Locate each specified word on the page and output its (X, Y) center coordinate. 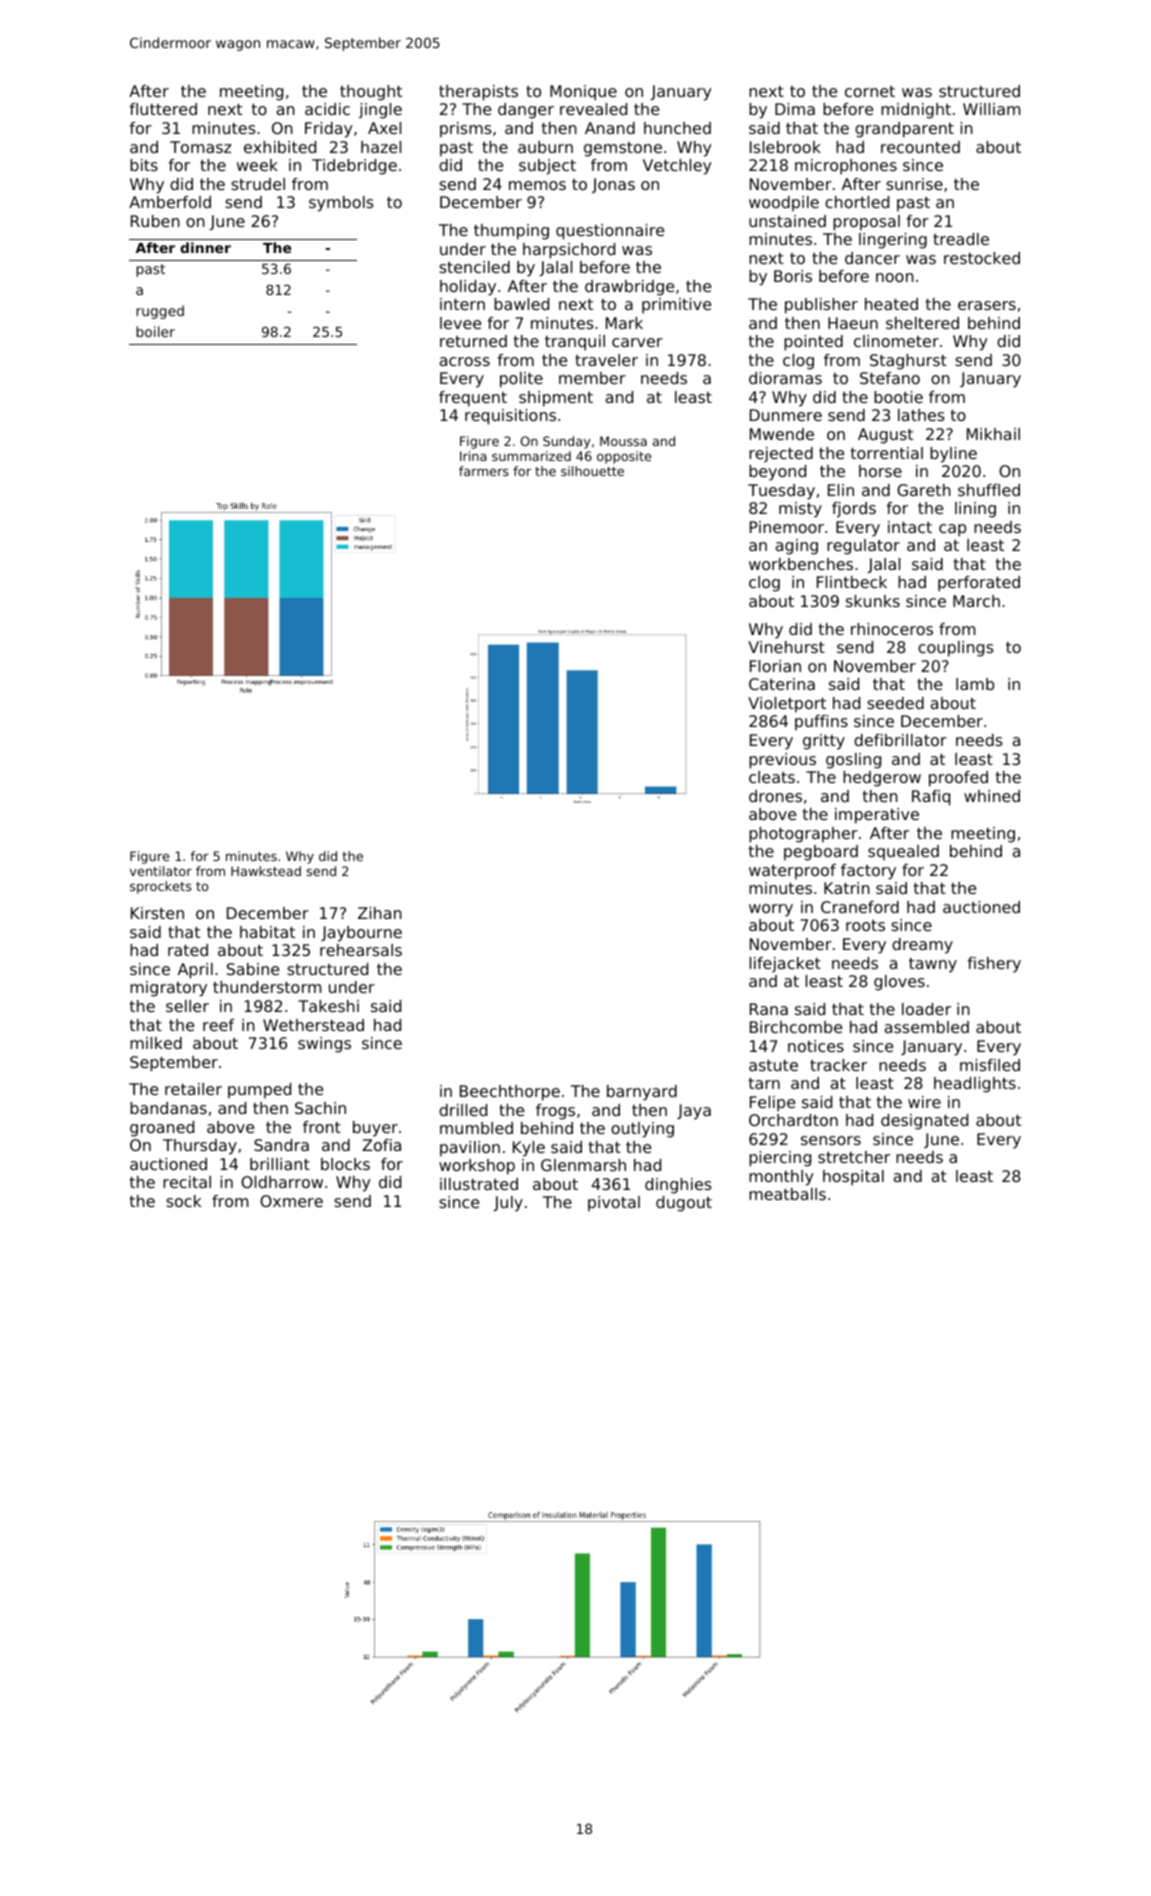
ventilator (161, 871)
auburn (545, 147)
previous (782, 761)
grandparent (904, 130)
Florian (775, 666)
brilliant (280, 1164)
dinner (205, 247)
